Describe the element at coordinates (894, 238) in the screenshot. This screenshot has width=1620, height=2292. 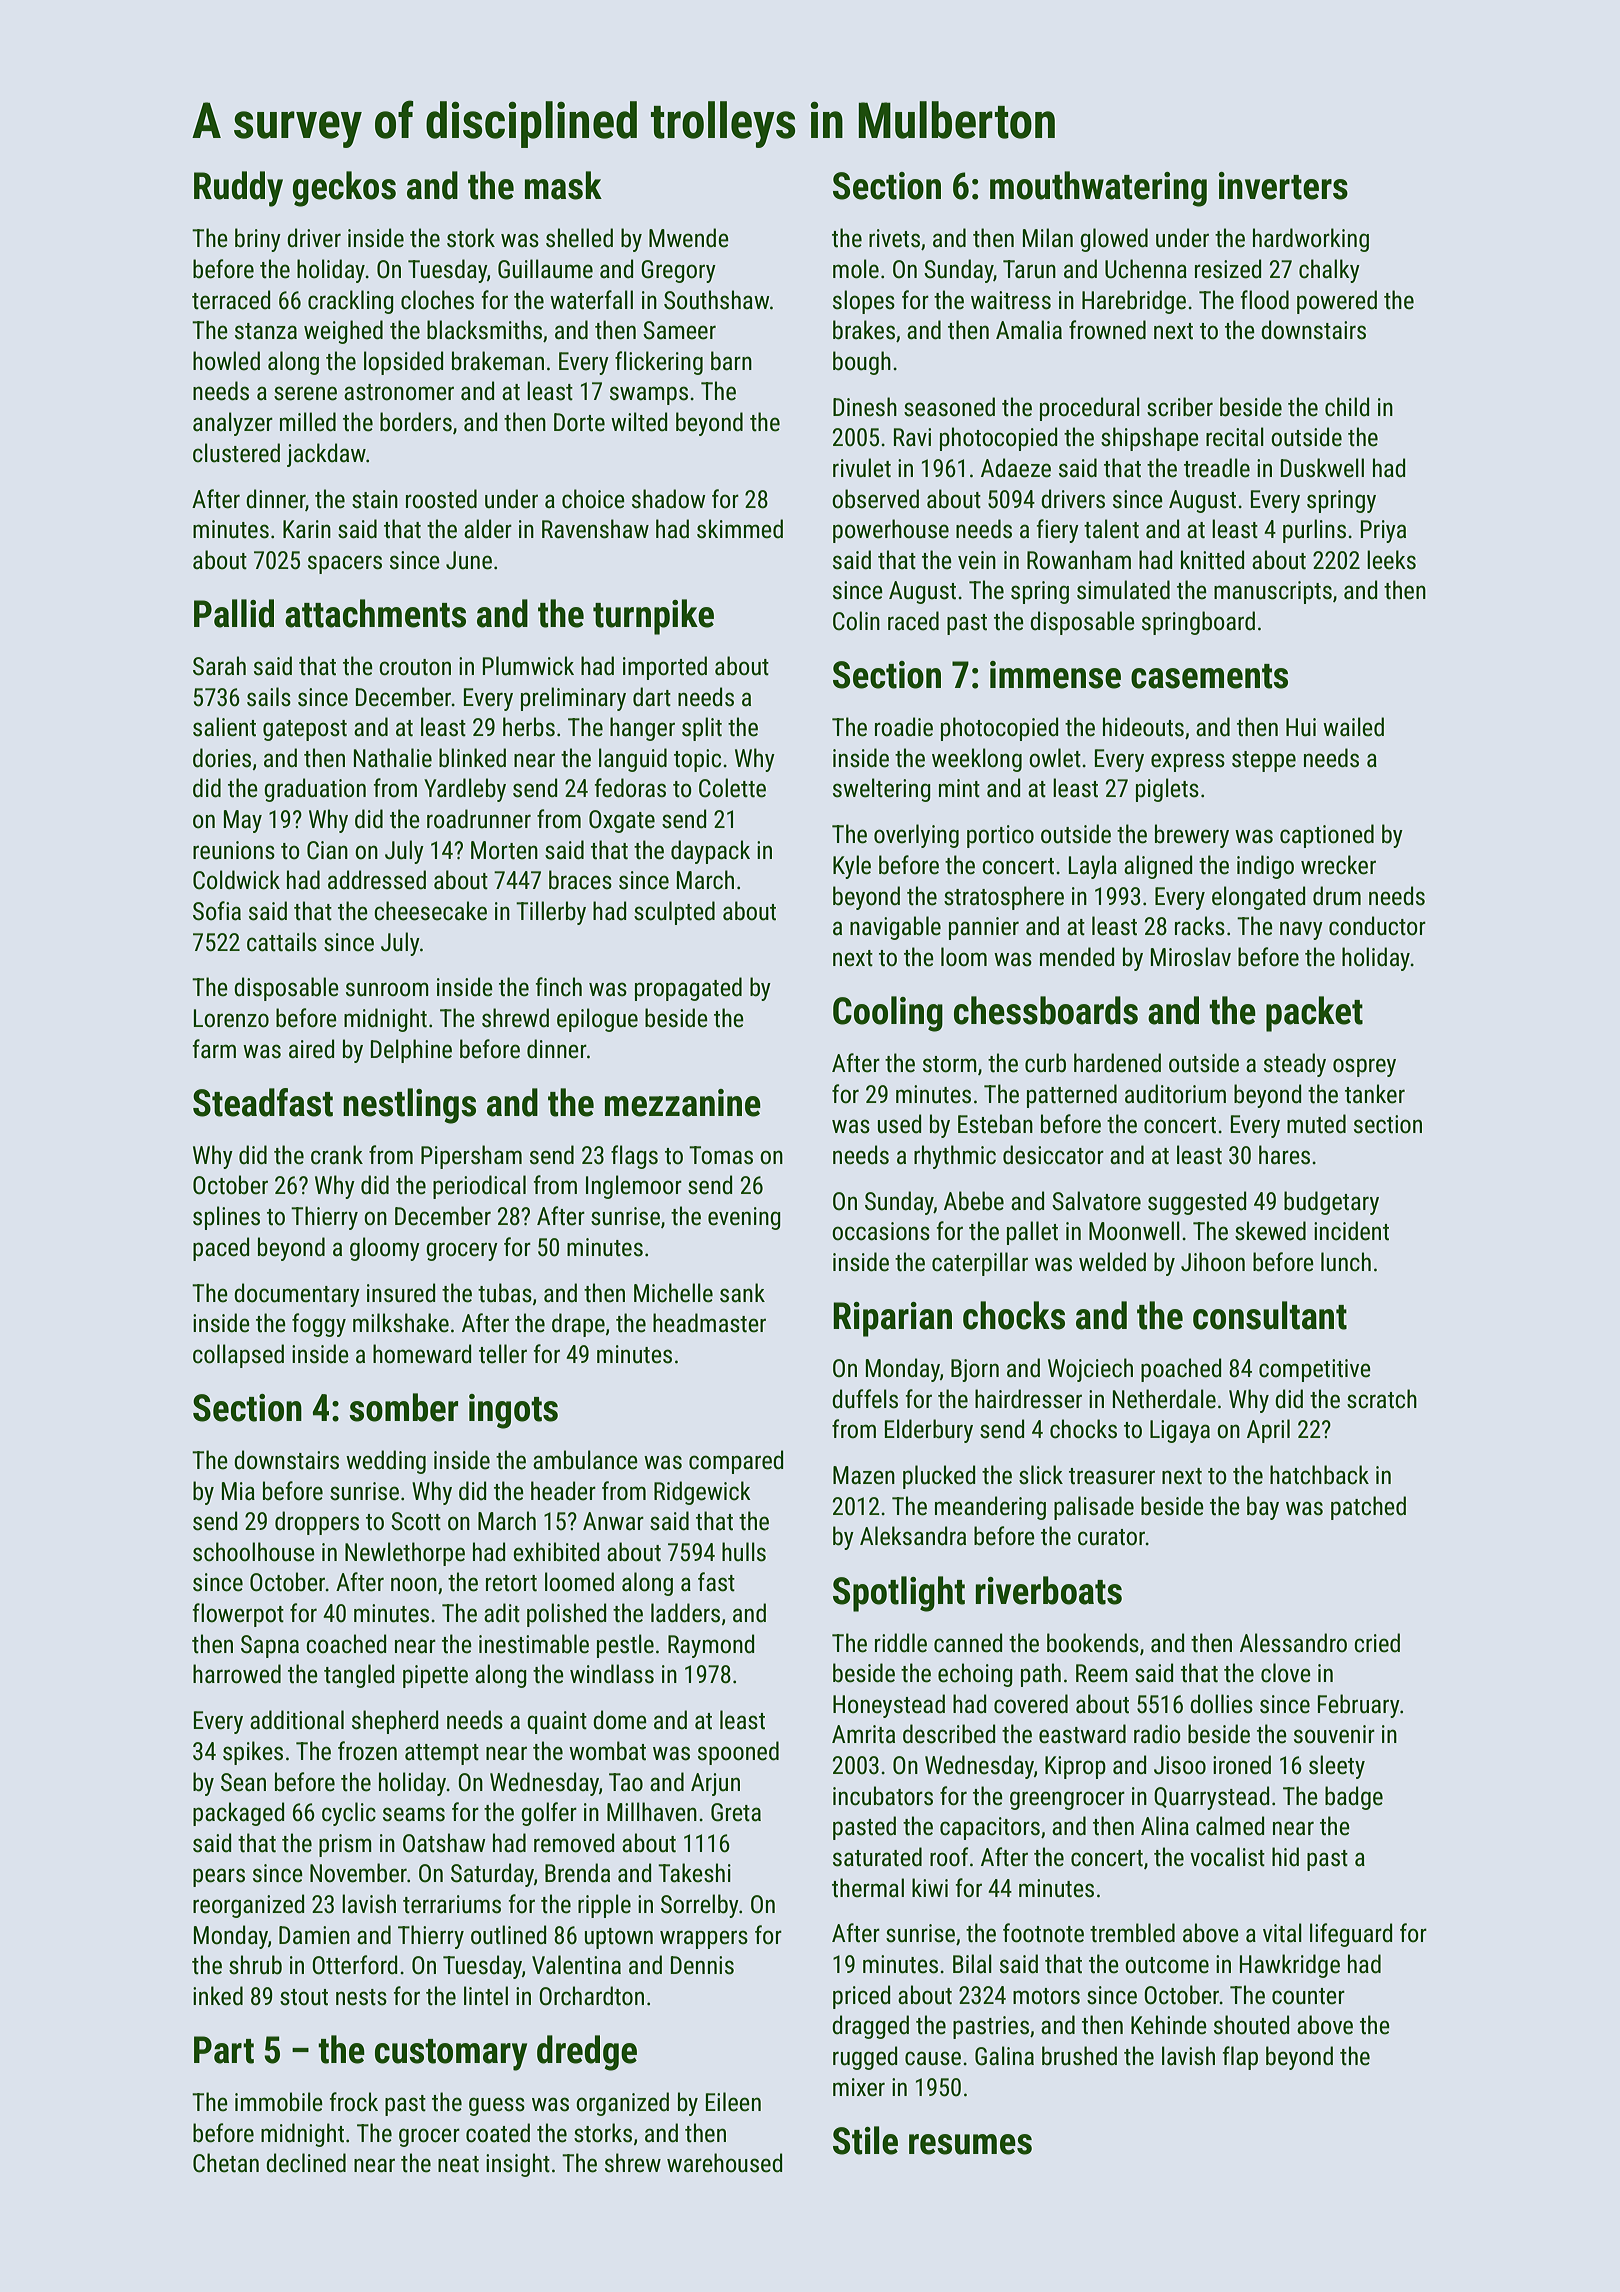
I see `rivets` at that location.
